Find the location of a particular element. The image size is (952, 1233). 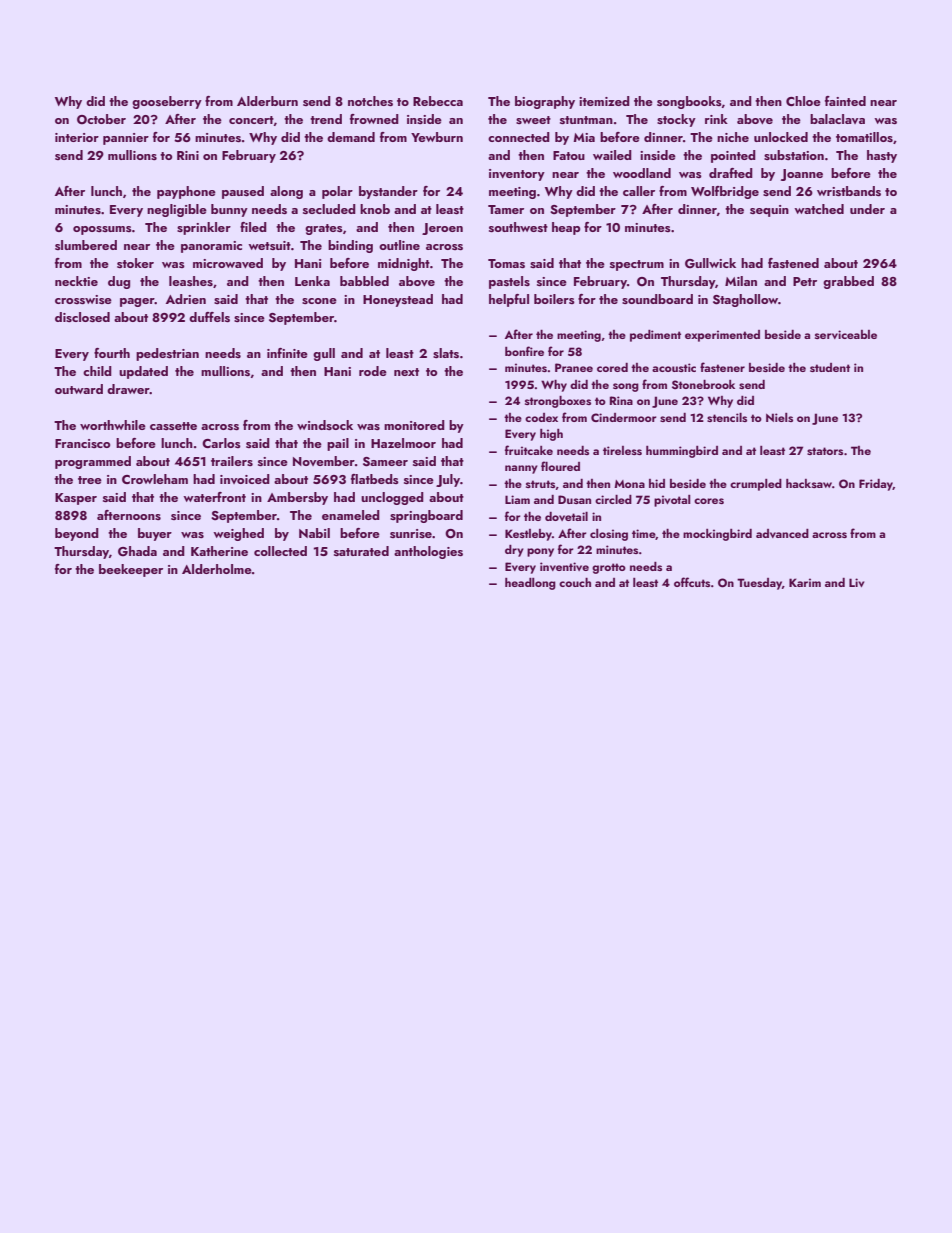

outward is located at coordinates (79, 389).
